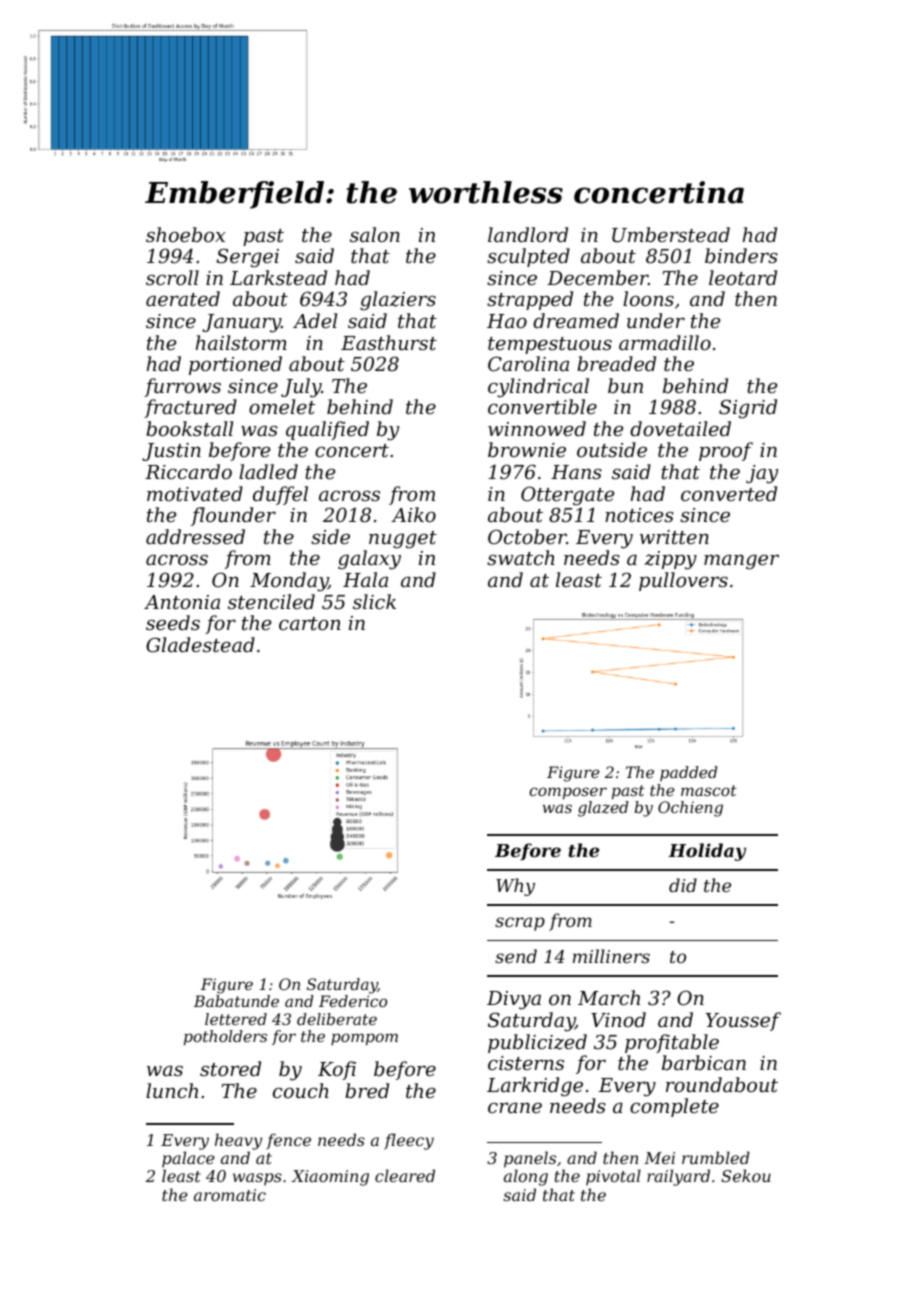  Describe the element at coordinates (550, 345) in the image. I see `tempestuous` at that location.
